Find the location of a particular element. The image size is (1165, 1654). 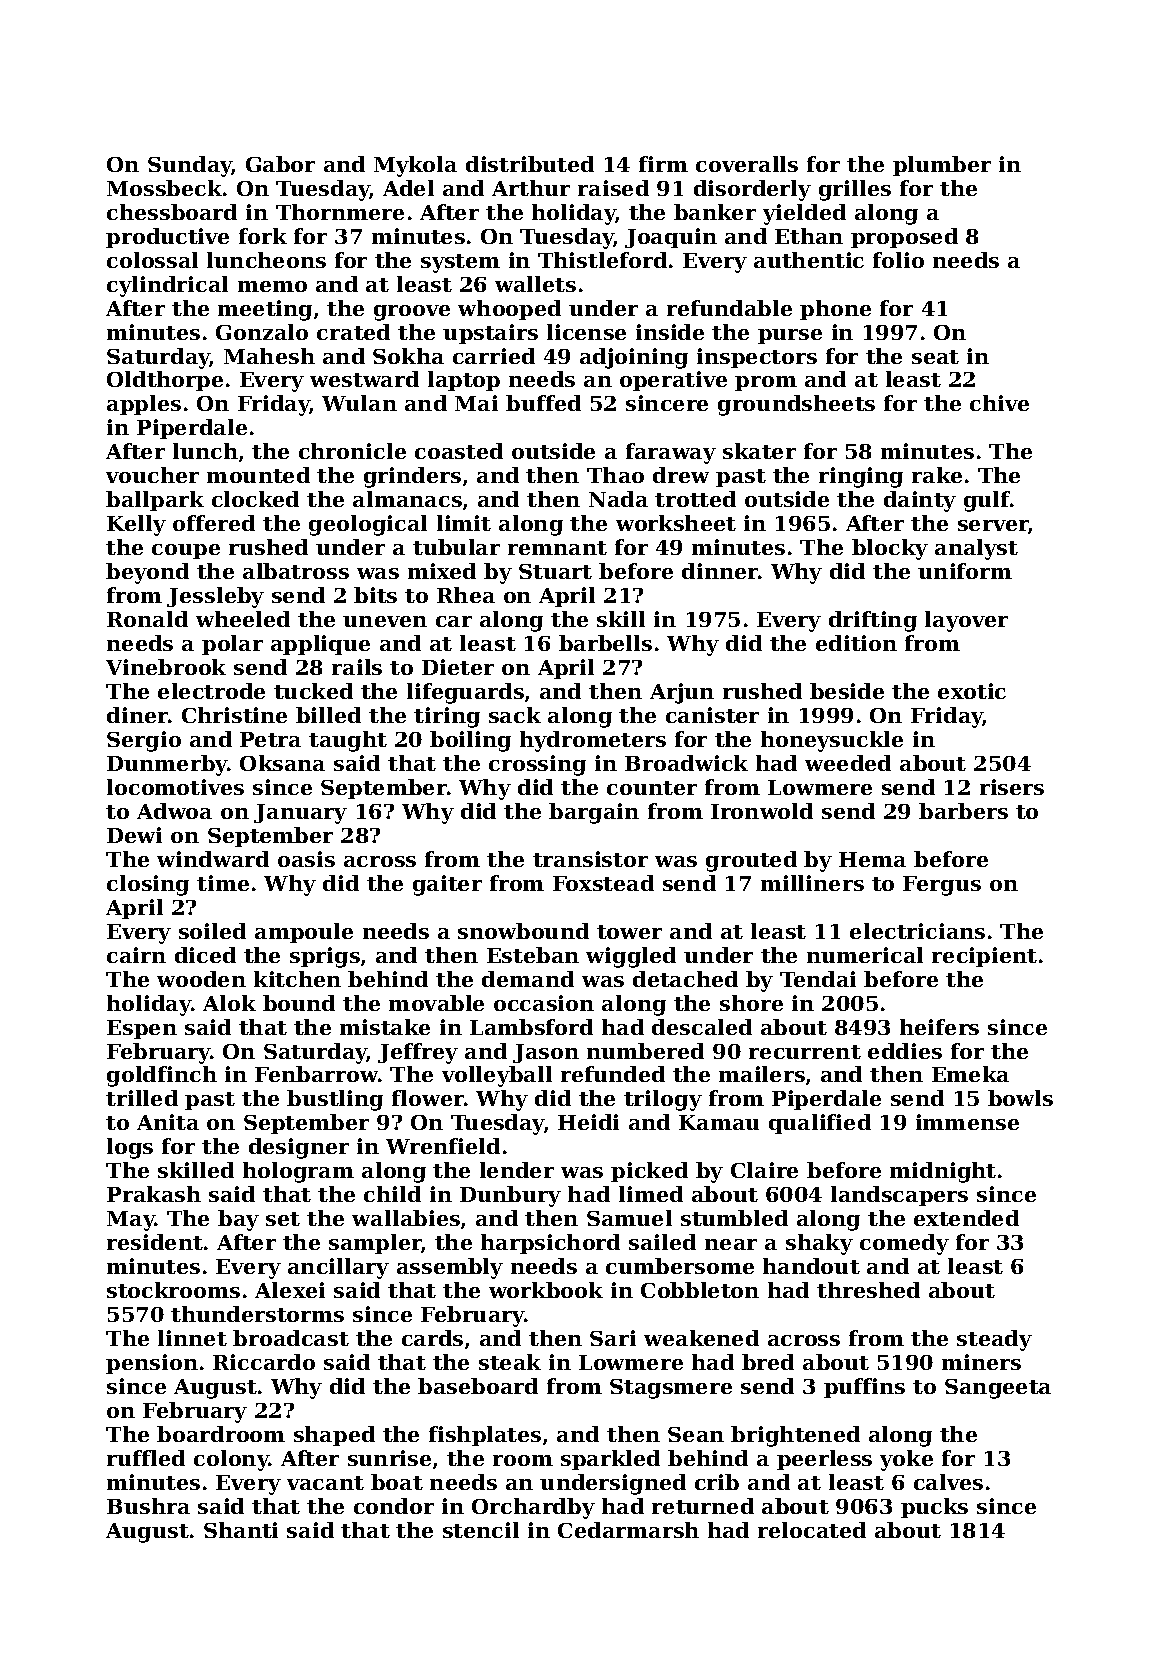

gulf is located at coordinates (987, 501).
